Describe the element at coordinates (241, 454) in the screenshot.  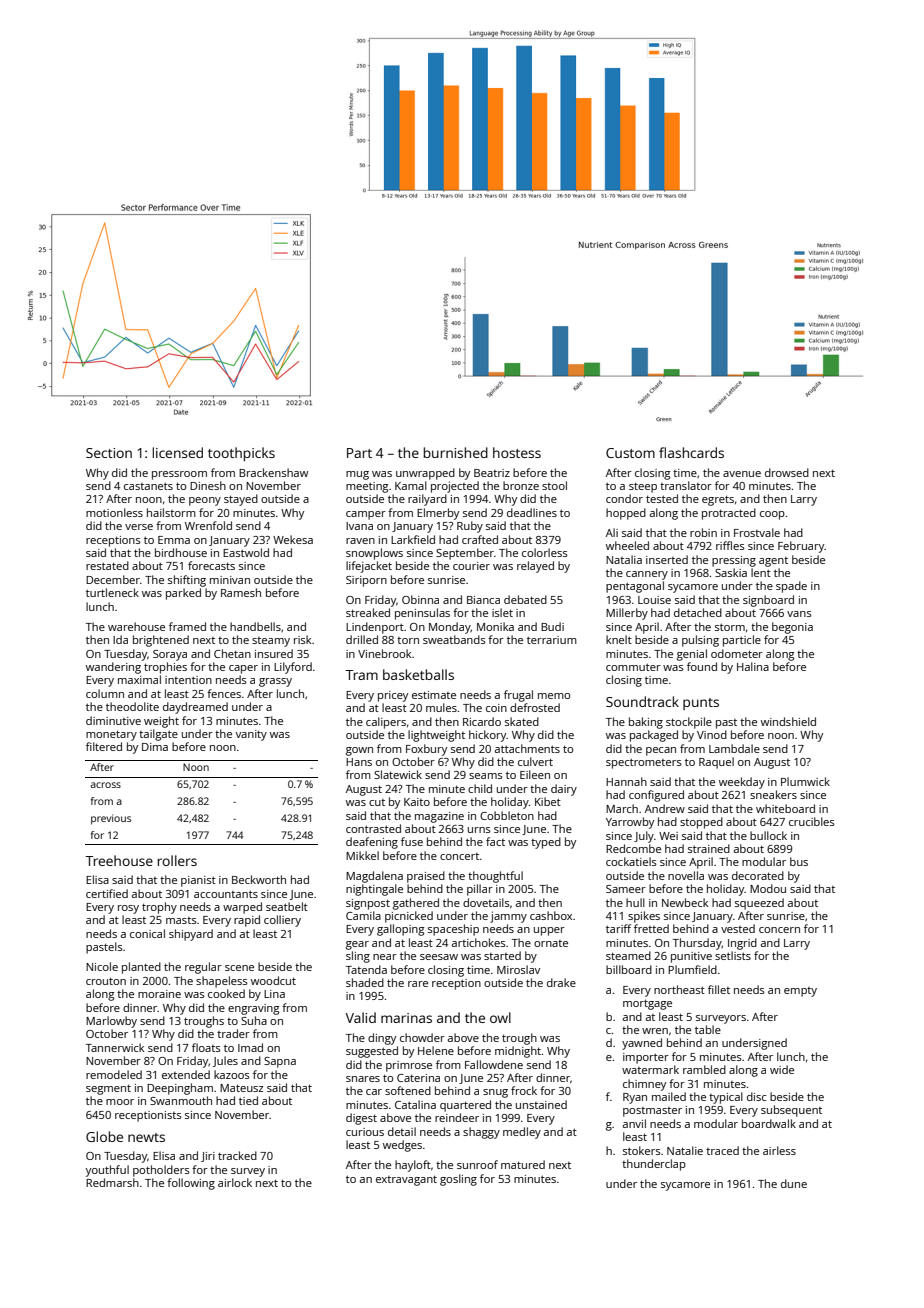
I see `toothpicks` at that location.
